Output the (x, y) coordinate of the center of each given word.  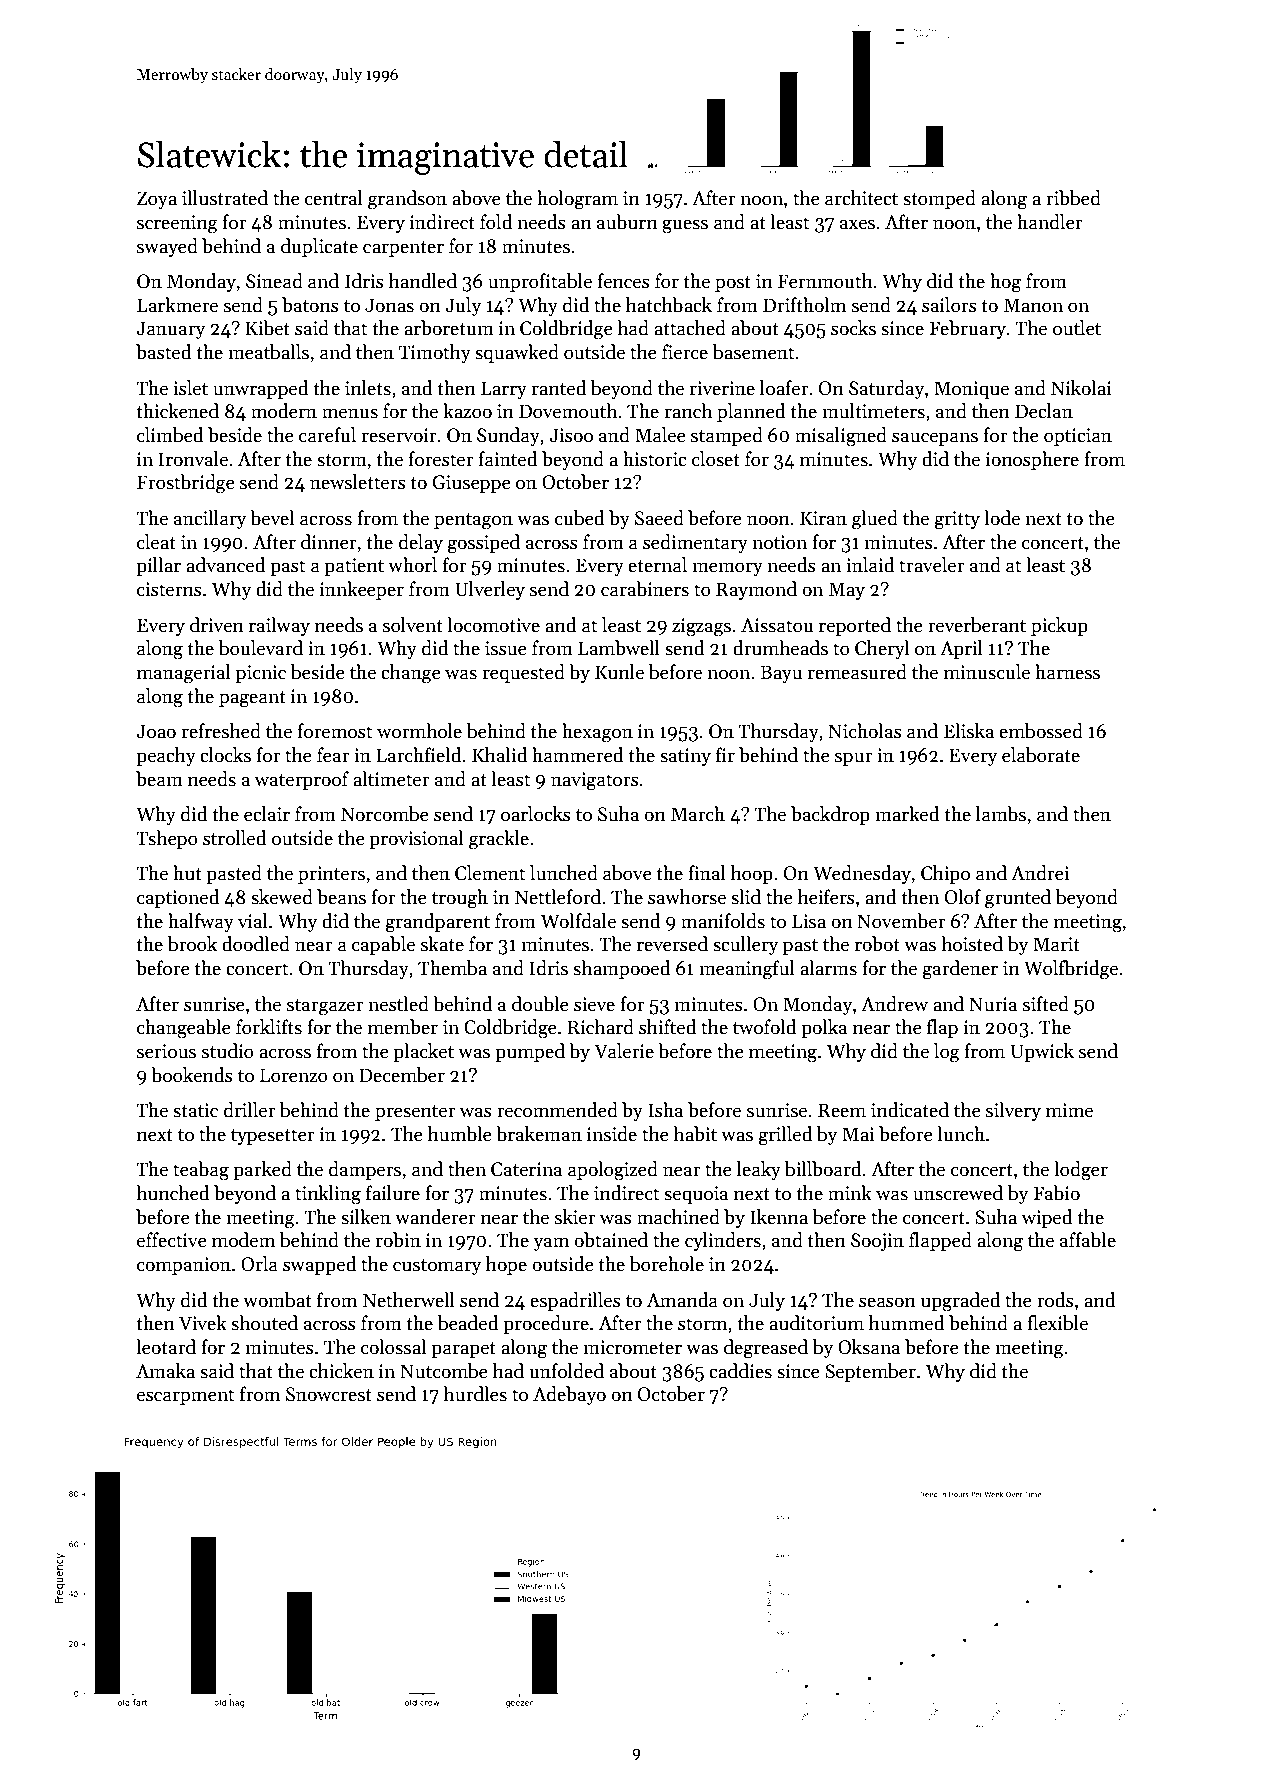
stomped (939, 199)
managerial (184, 674)
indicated (910, 1110)
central (334, 198)
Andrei (1040, 873)
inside (612, 1134)
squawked (517, 353)
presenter (415, 1113)
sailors (949, 305)
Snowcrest (329, 1394)
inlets (368, 388)
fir (725, 754)
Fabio (1056, 1193)
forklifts (269, 1027)
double (540, 1004)
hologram (577, 200)
